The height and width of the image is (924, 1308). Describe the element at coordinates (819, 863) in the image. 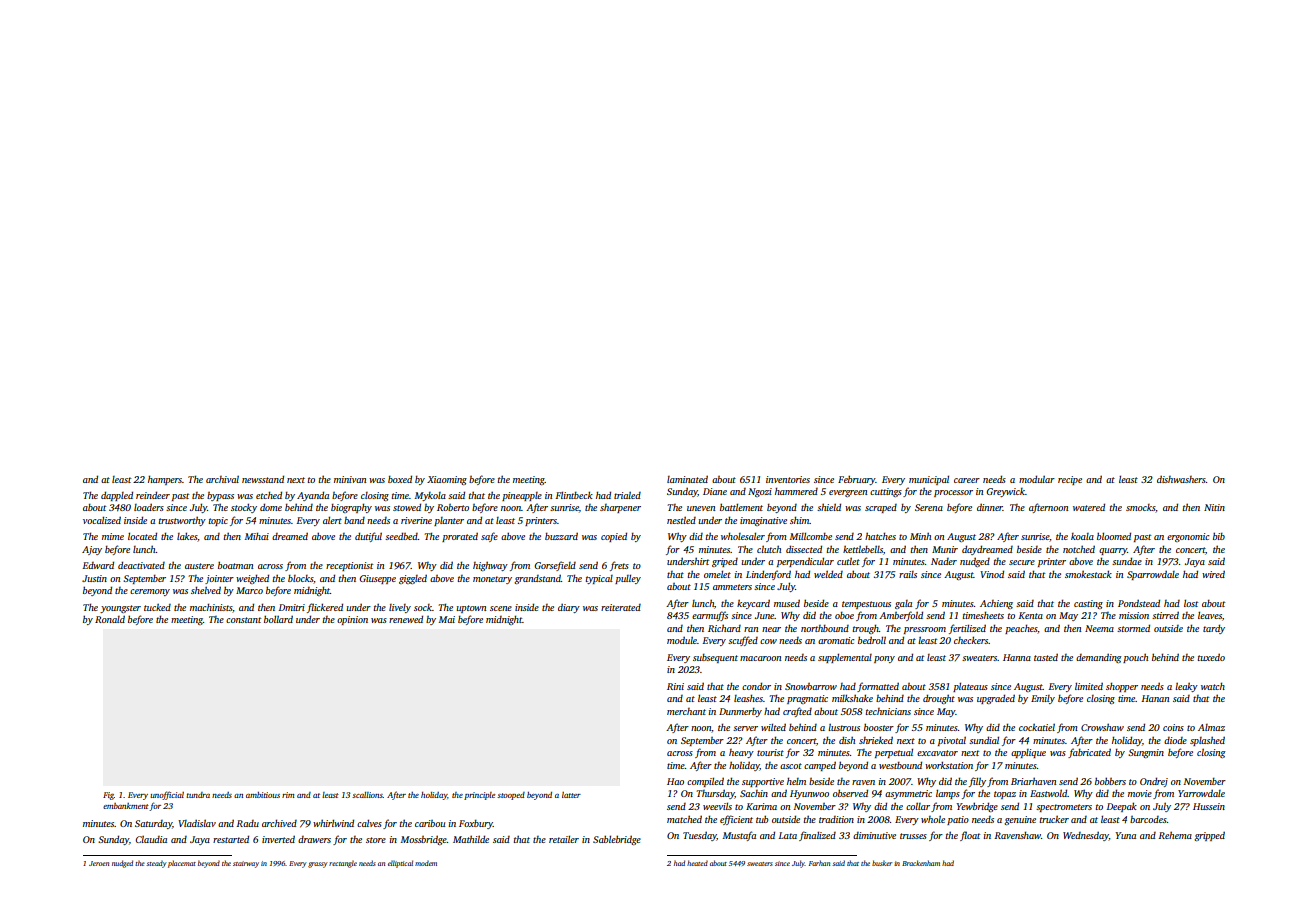

I see `Farhan` at that location.
